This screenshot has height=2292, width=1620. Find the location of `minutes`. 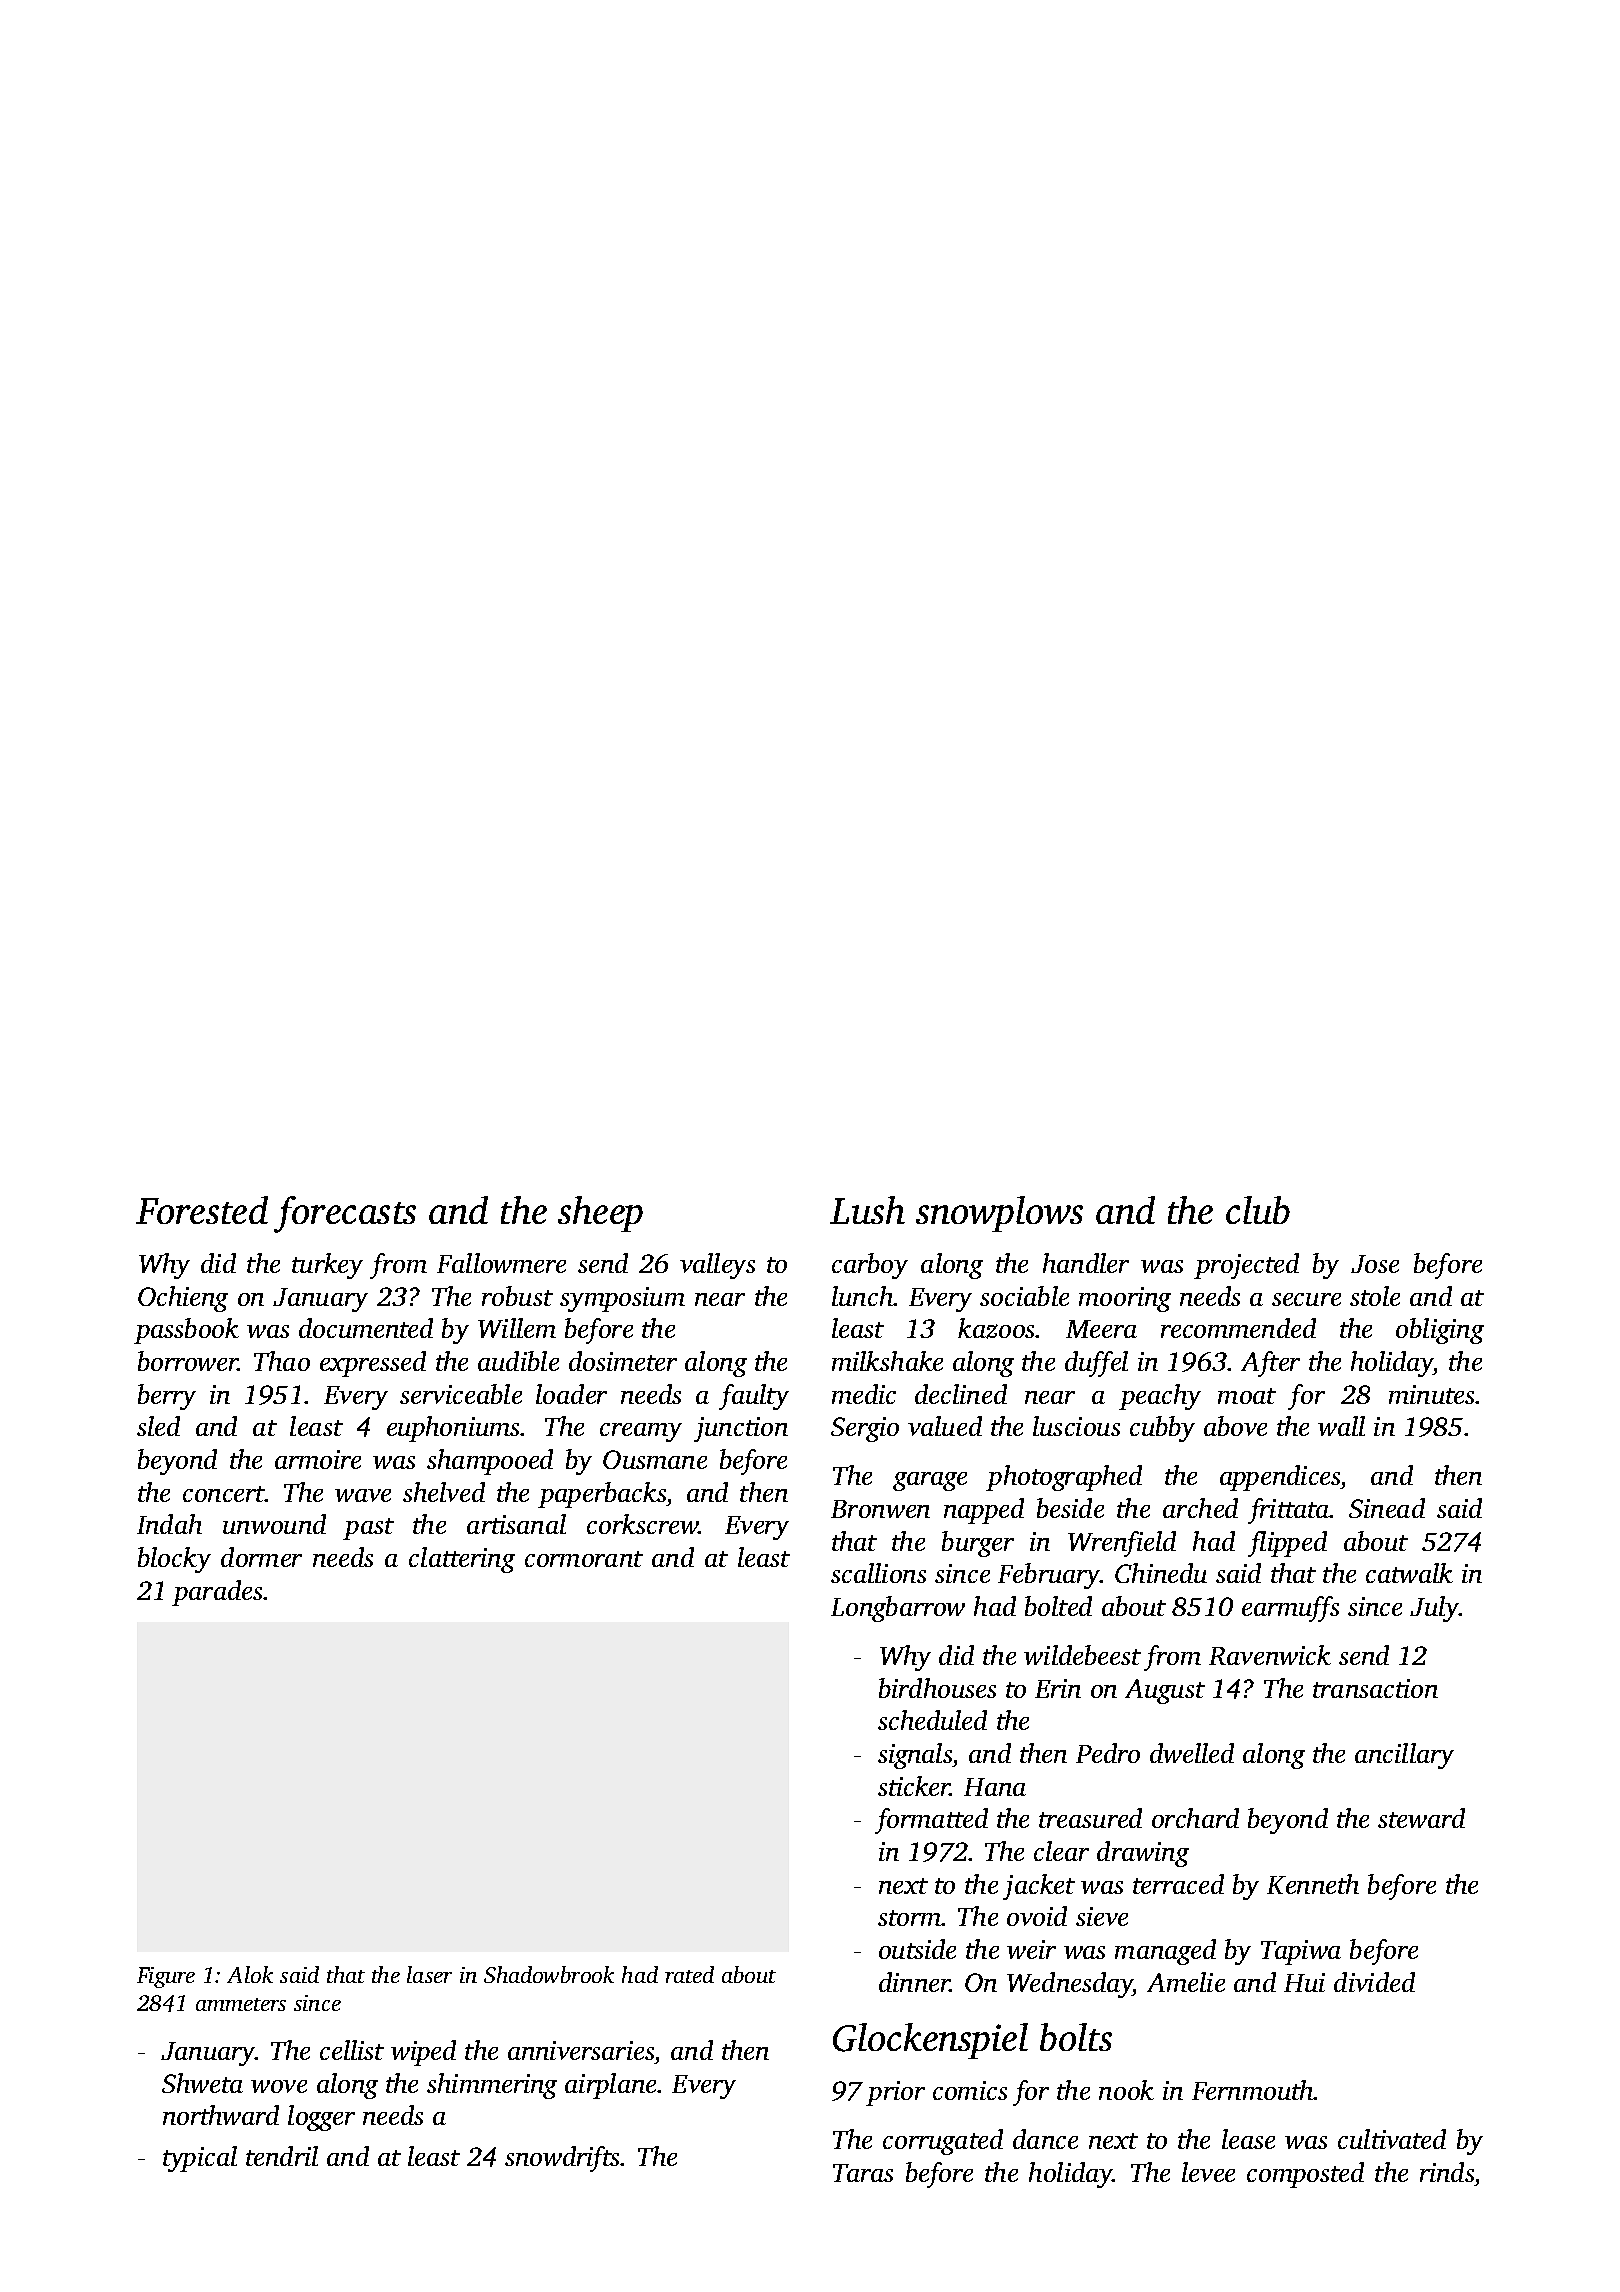

minutes is located at coordinates (1431, 1394).
